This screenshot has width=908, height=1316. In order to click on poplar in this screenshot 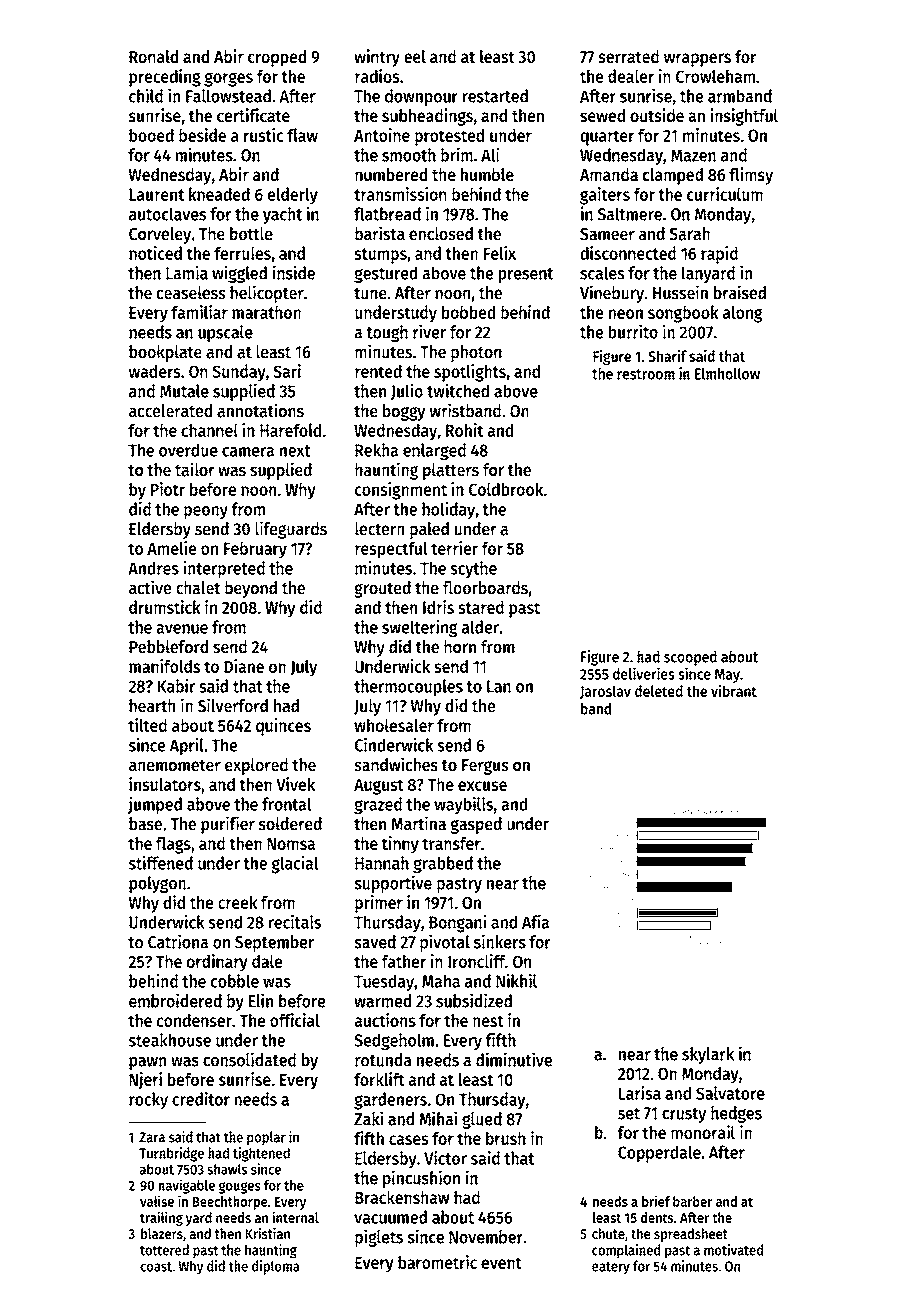, I will do `click(266, 1138)`.
